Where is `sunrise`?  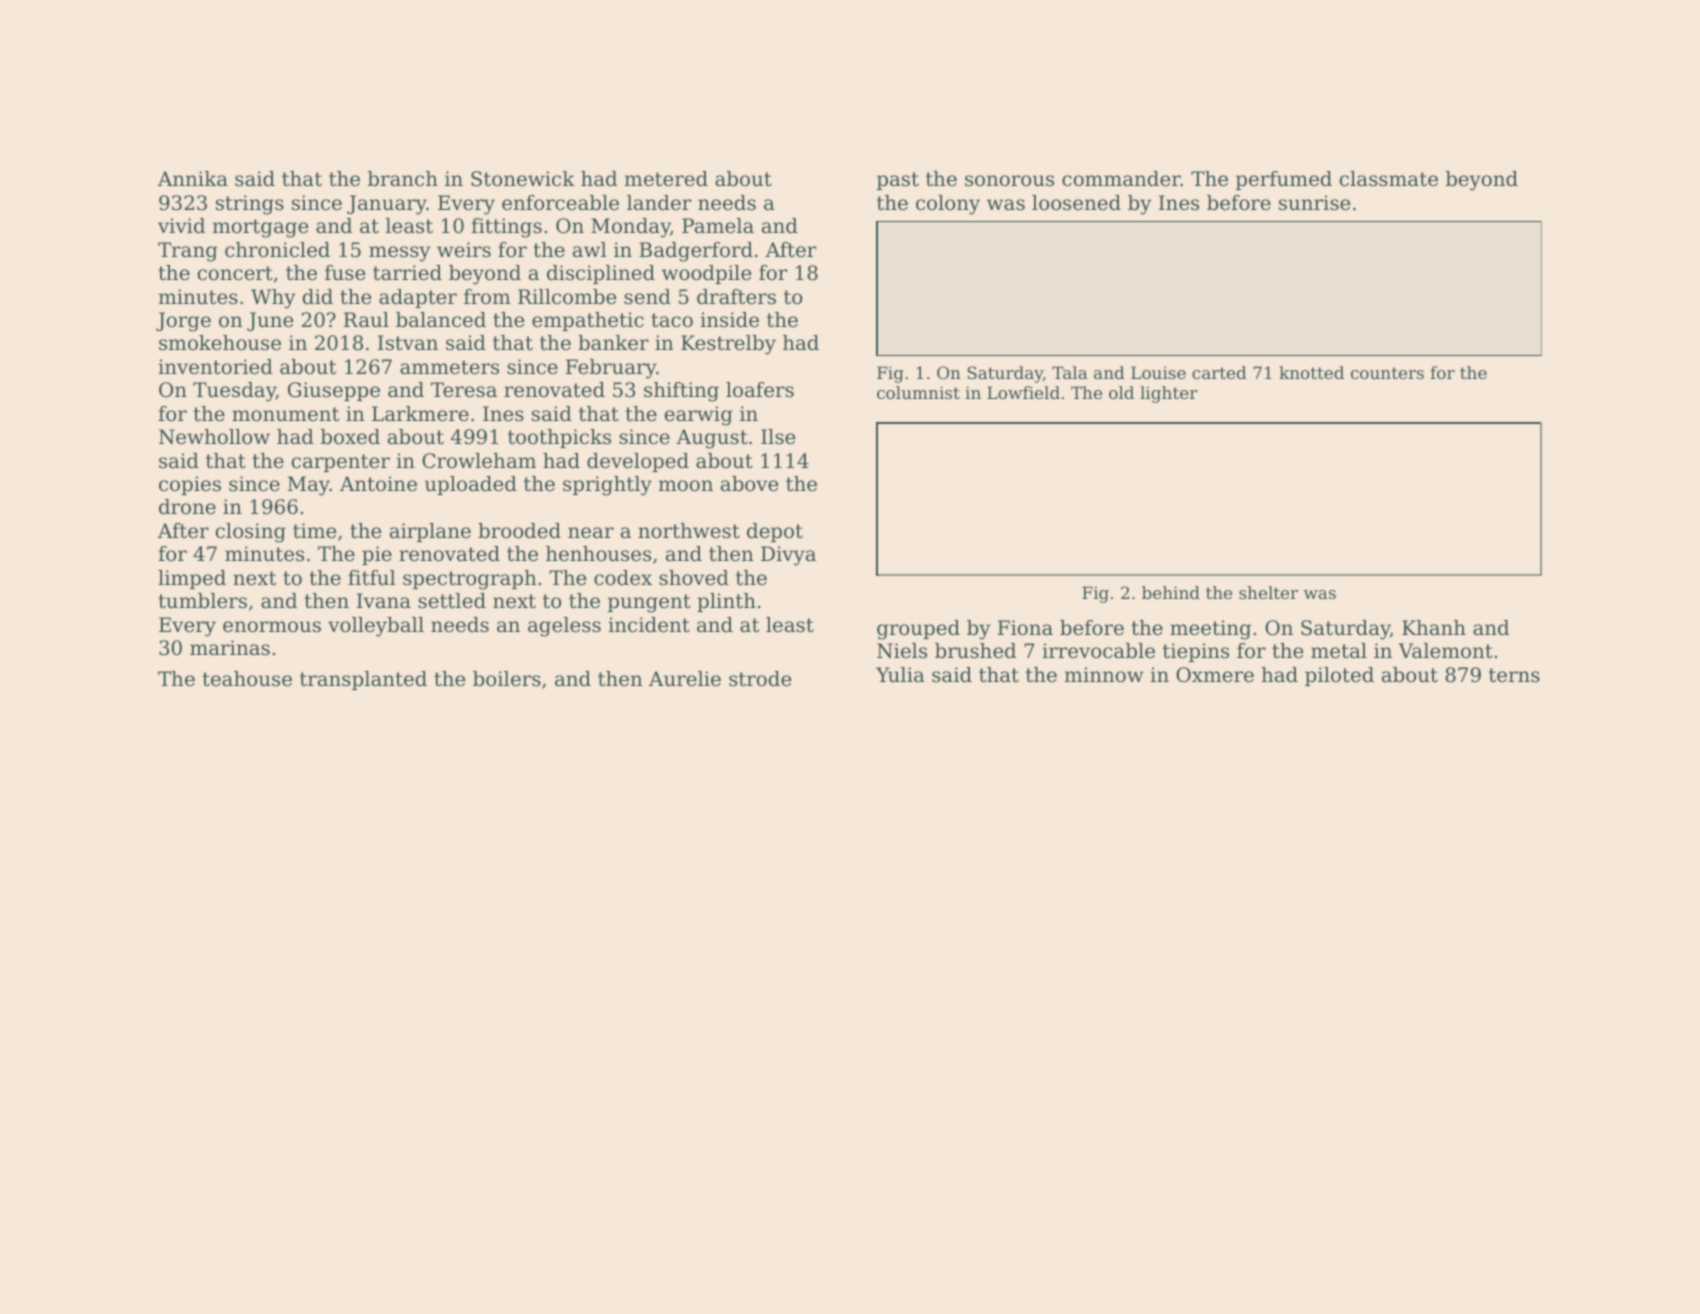
sunrise is located at coordinates (1314, 203).
